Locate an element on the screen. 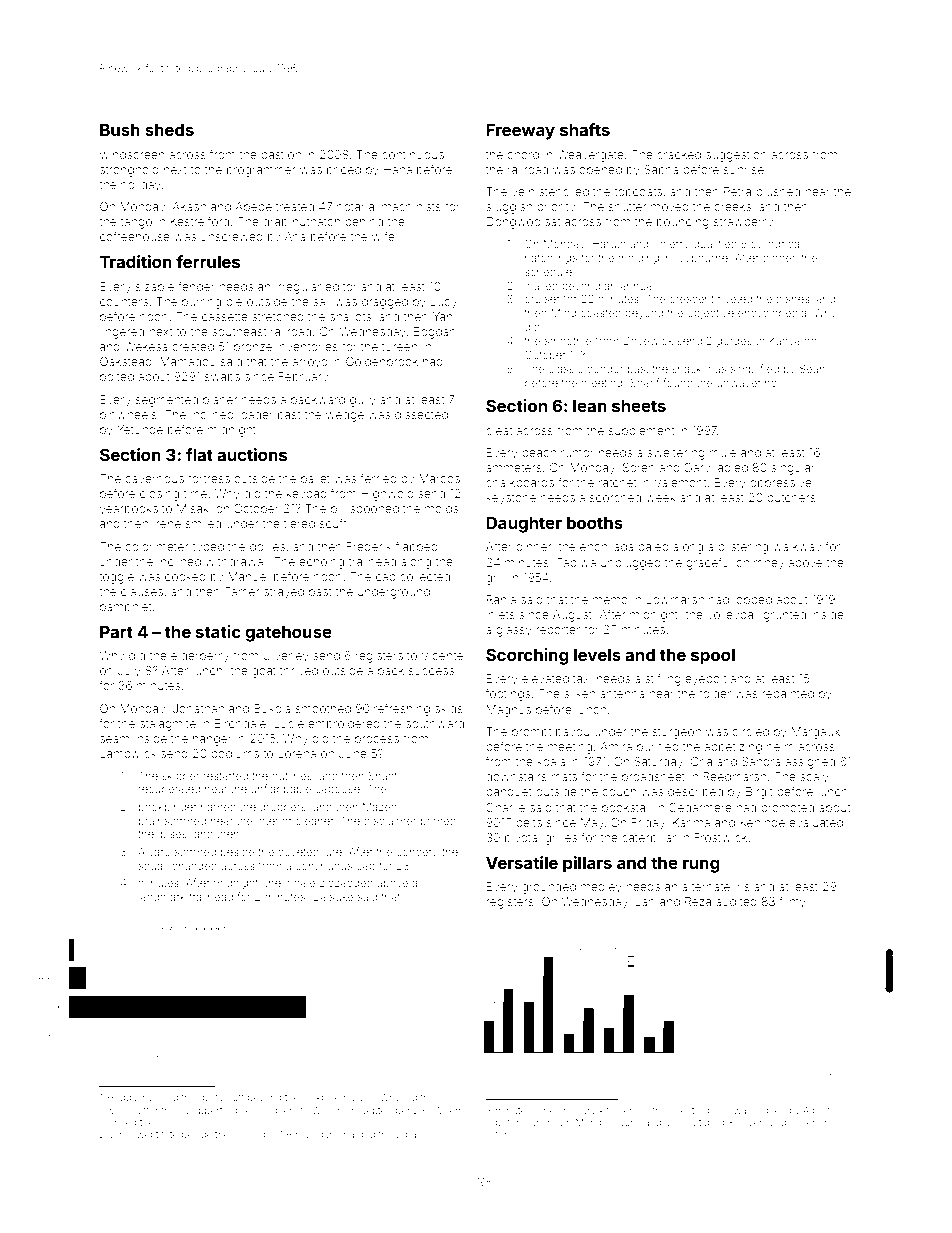 The width and height of the screenshot is (952, 1233). ibises is located at coordinates (172, 834).
